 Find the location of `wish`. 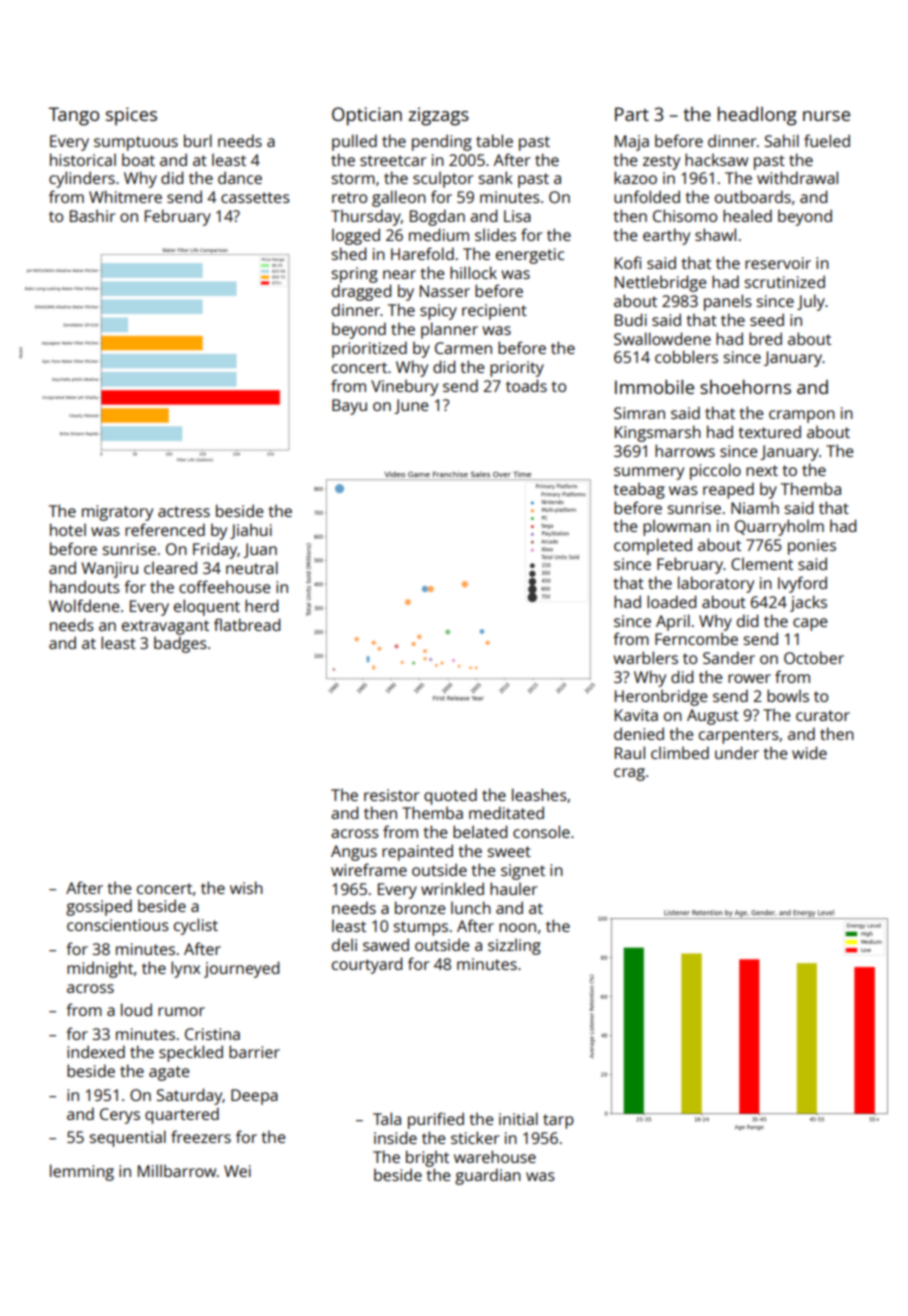

wish is located at coordinates (246, 887).
